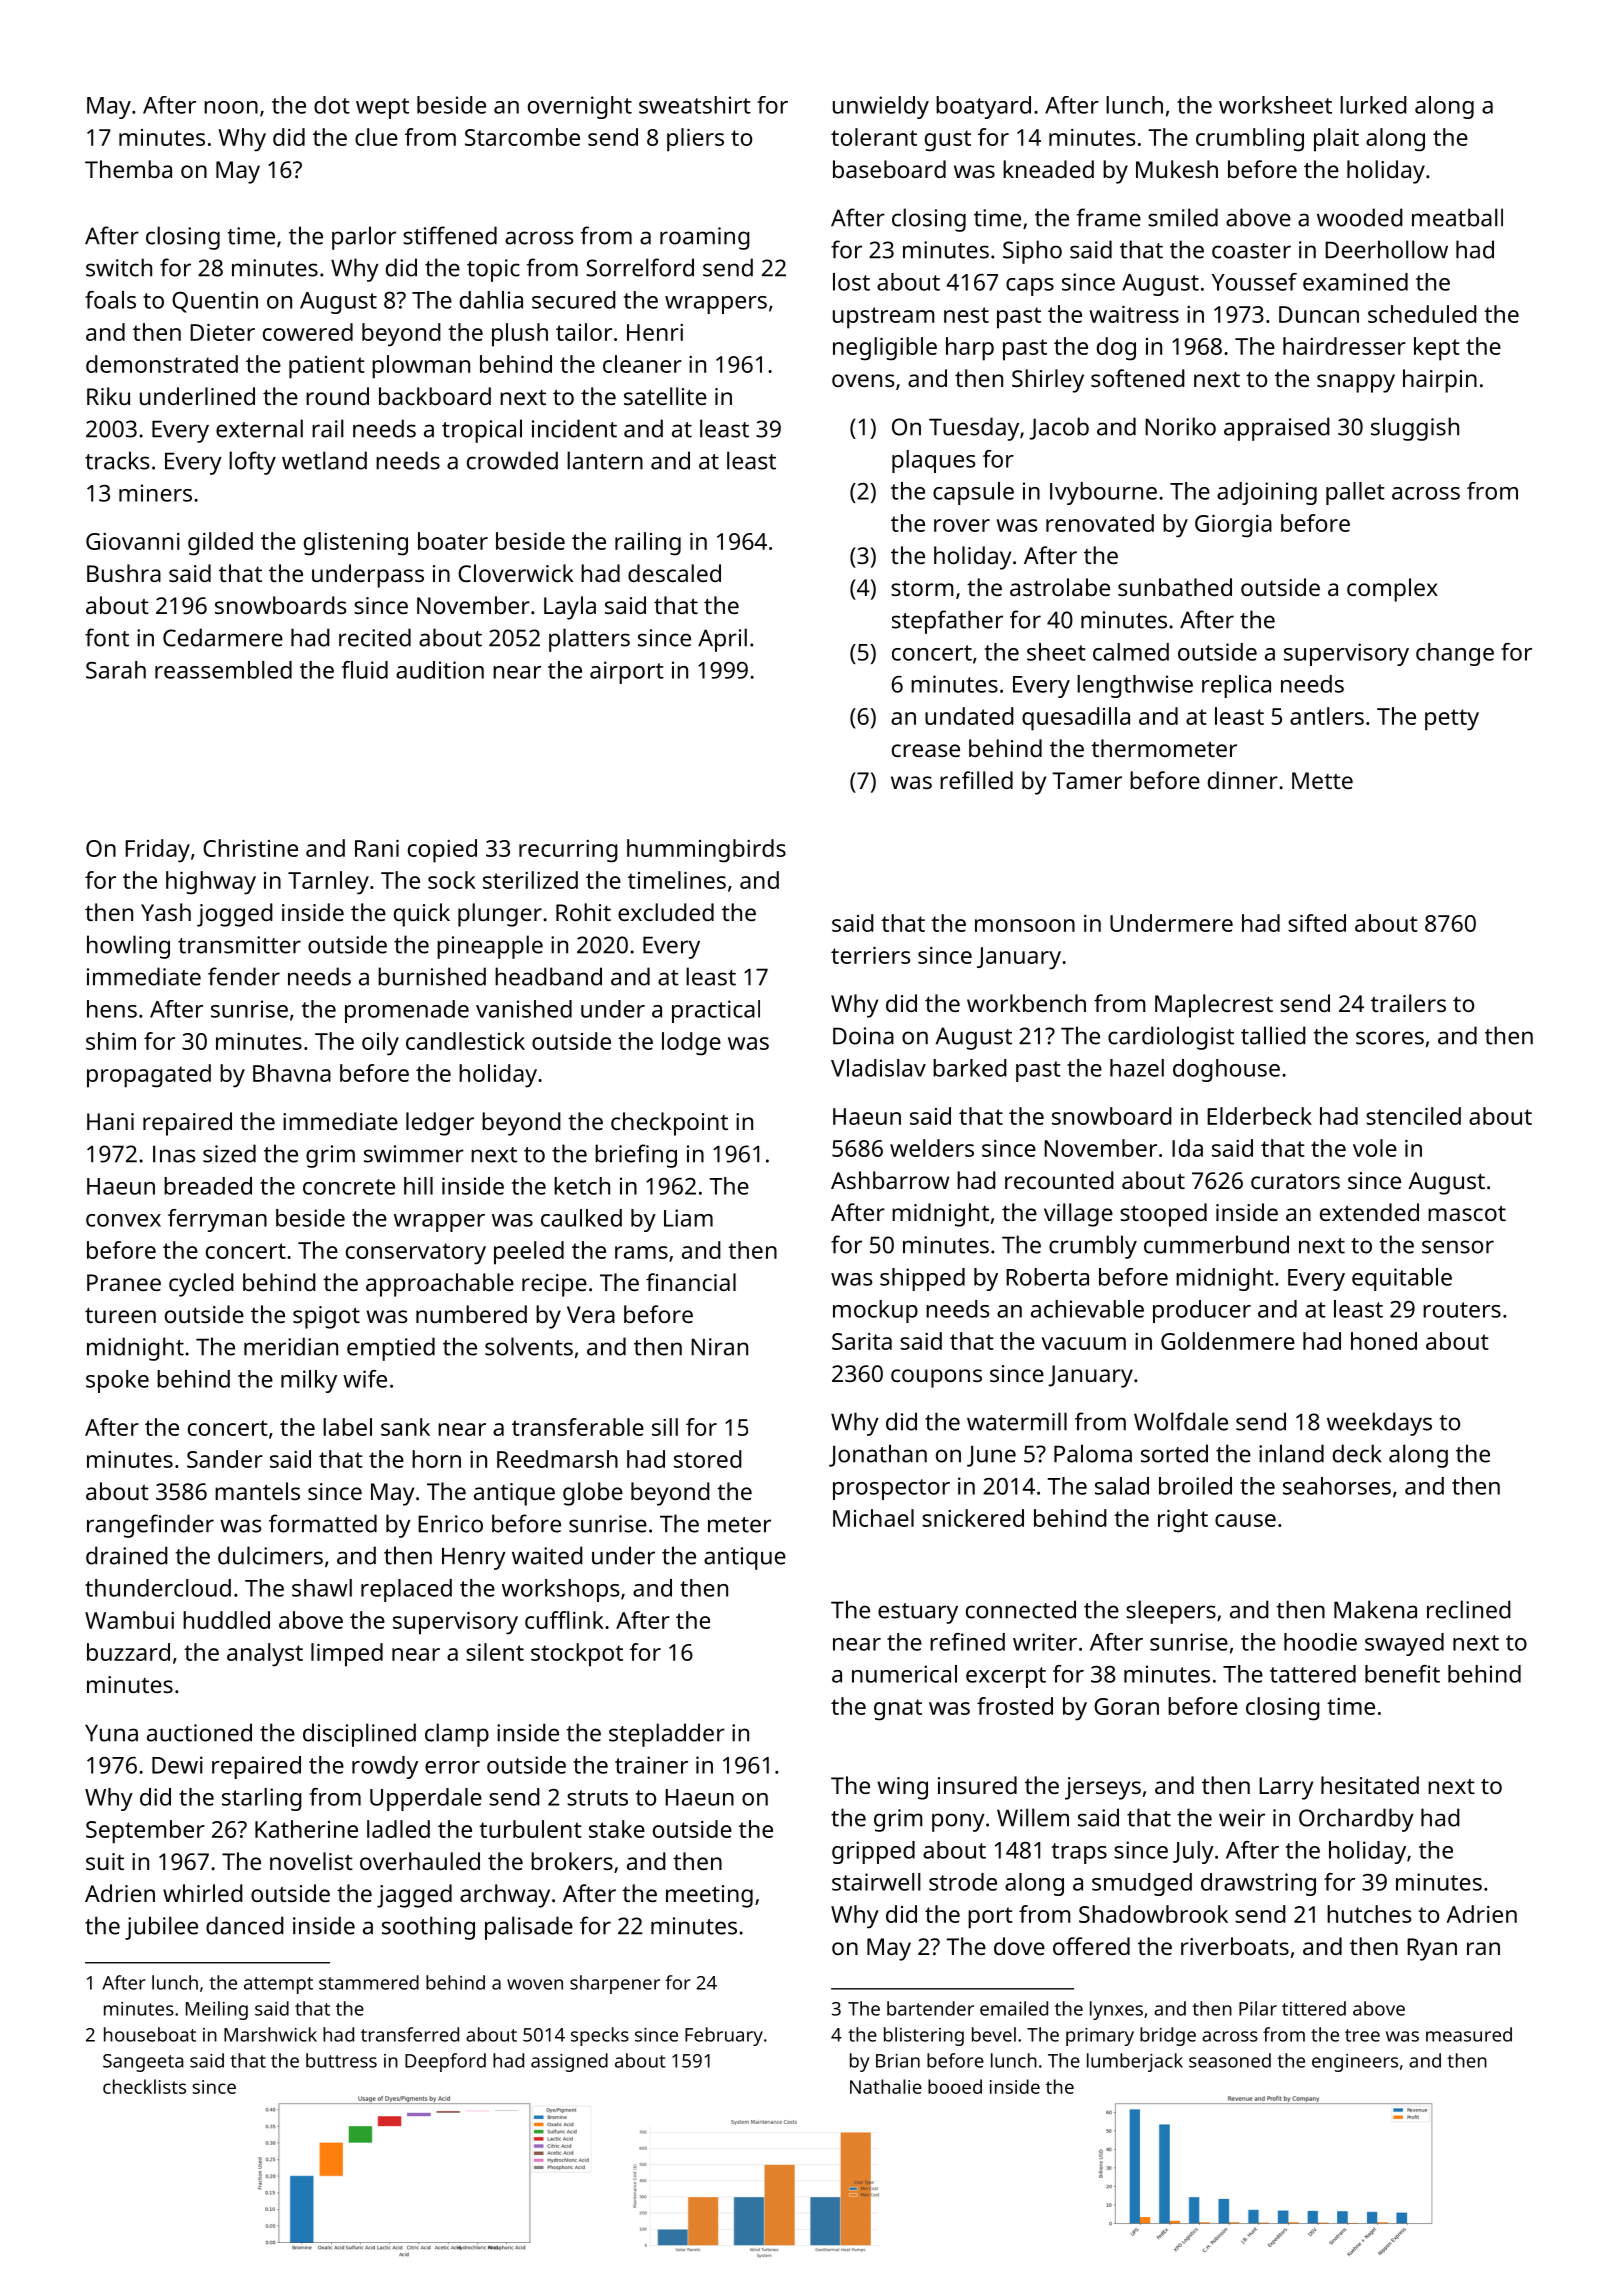  Describe the element at coordinates (1025, 925) in the screenshot. I see `monsoon` at that location.
